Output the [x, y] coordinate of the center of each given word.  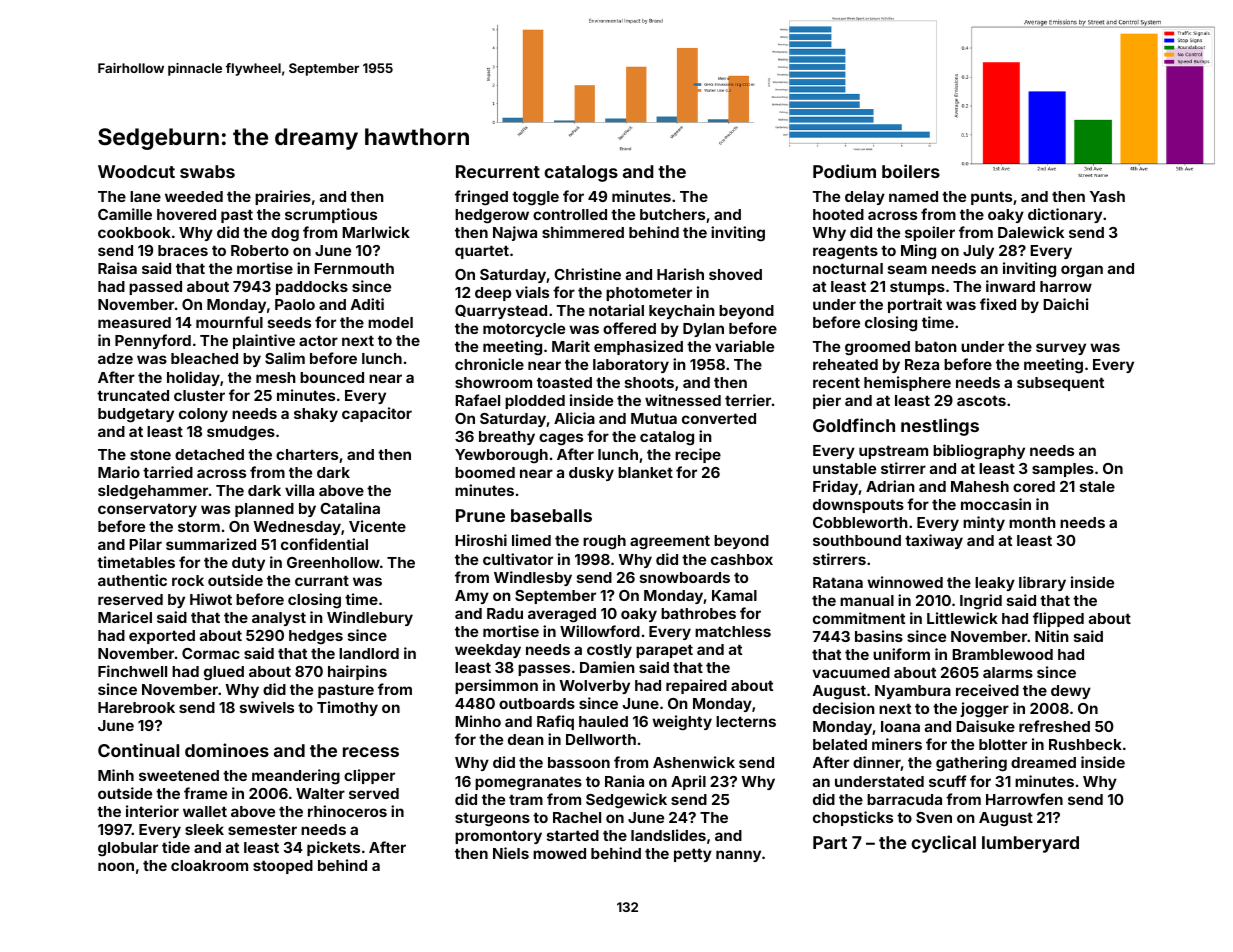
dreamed [1043, 762]
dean [526, 739]
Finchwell [132, 671]
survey [1061, 349]
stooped [283, 867]
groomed [877, 348]
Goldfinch [854, 425]
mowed [559, 853]
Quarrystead [501, 312]
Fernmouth [354, 268]
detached [209, 454]
